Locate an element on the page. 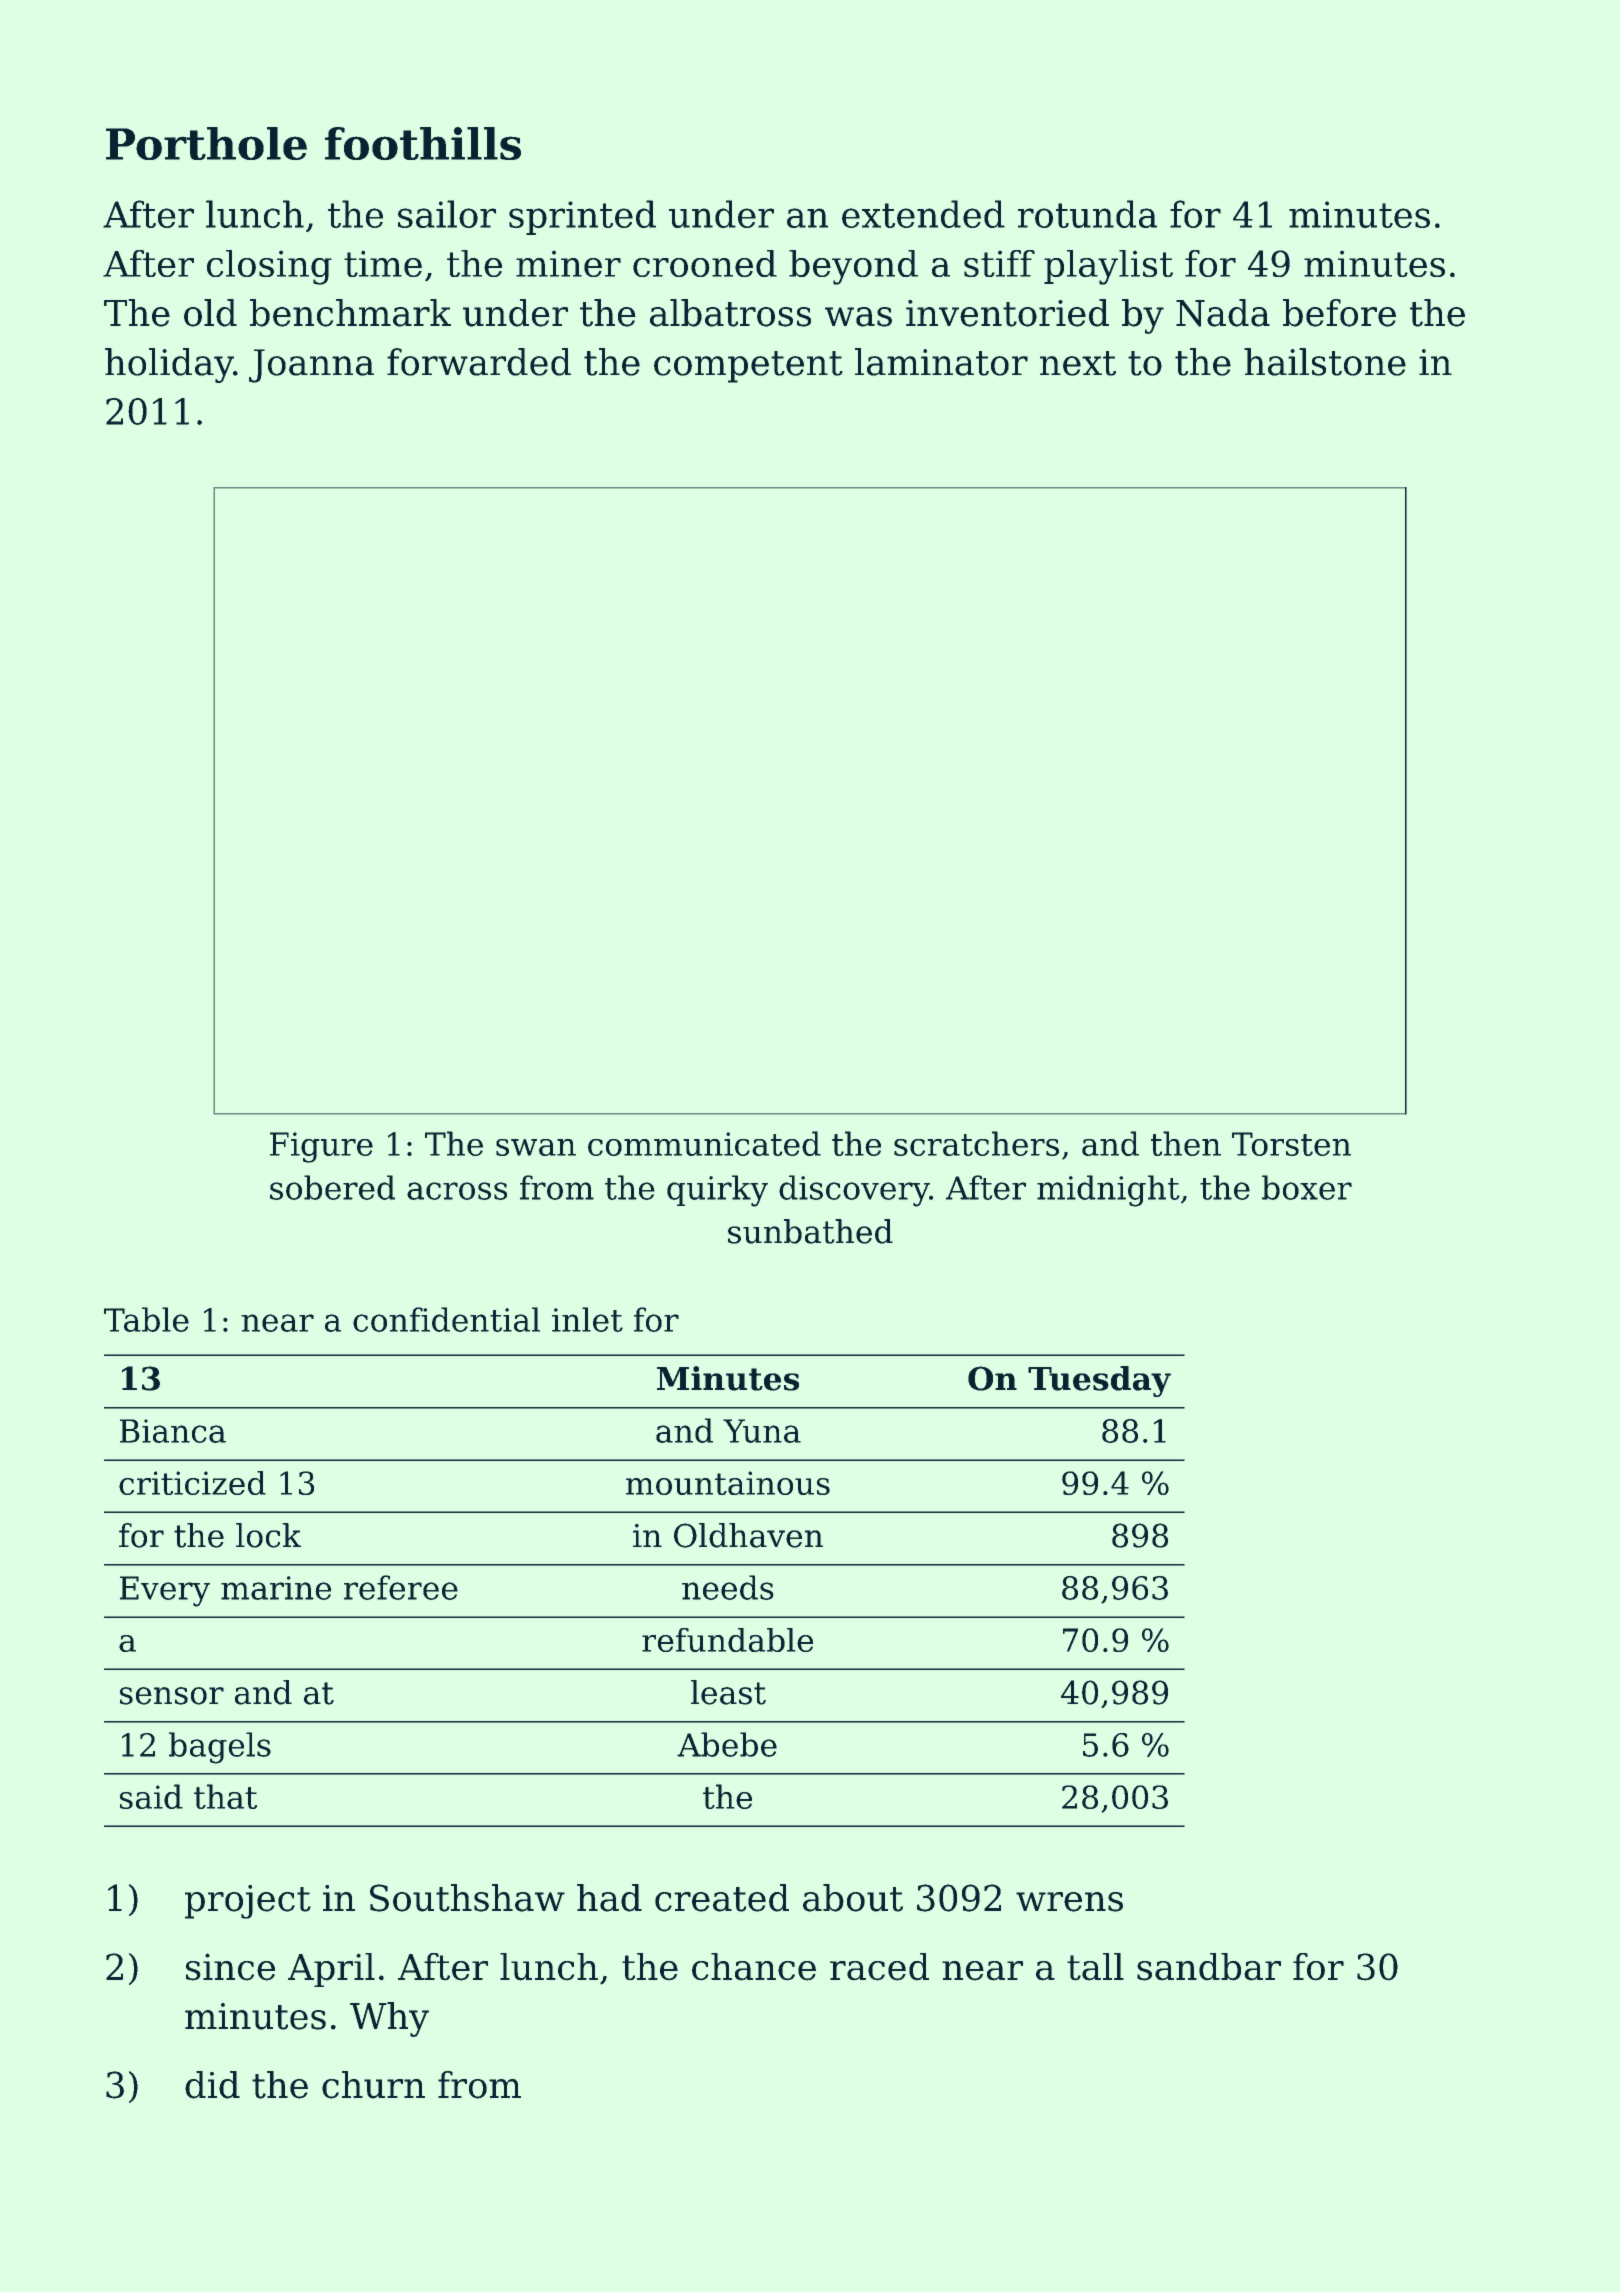 This document has height=2292, width=1620. Table is located at coordinates (146, 1319).
